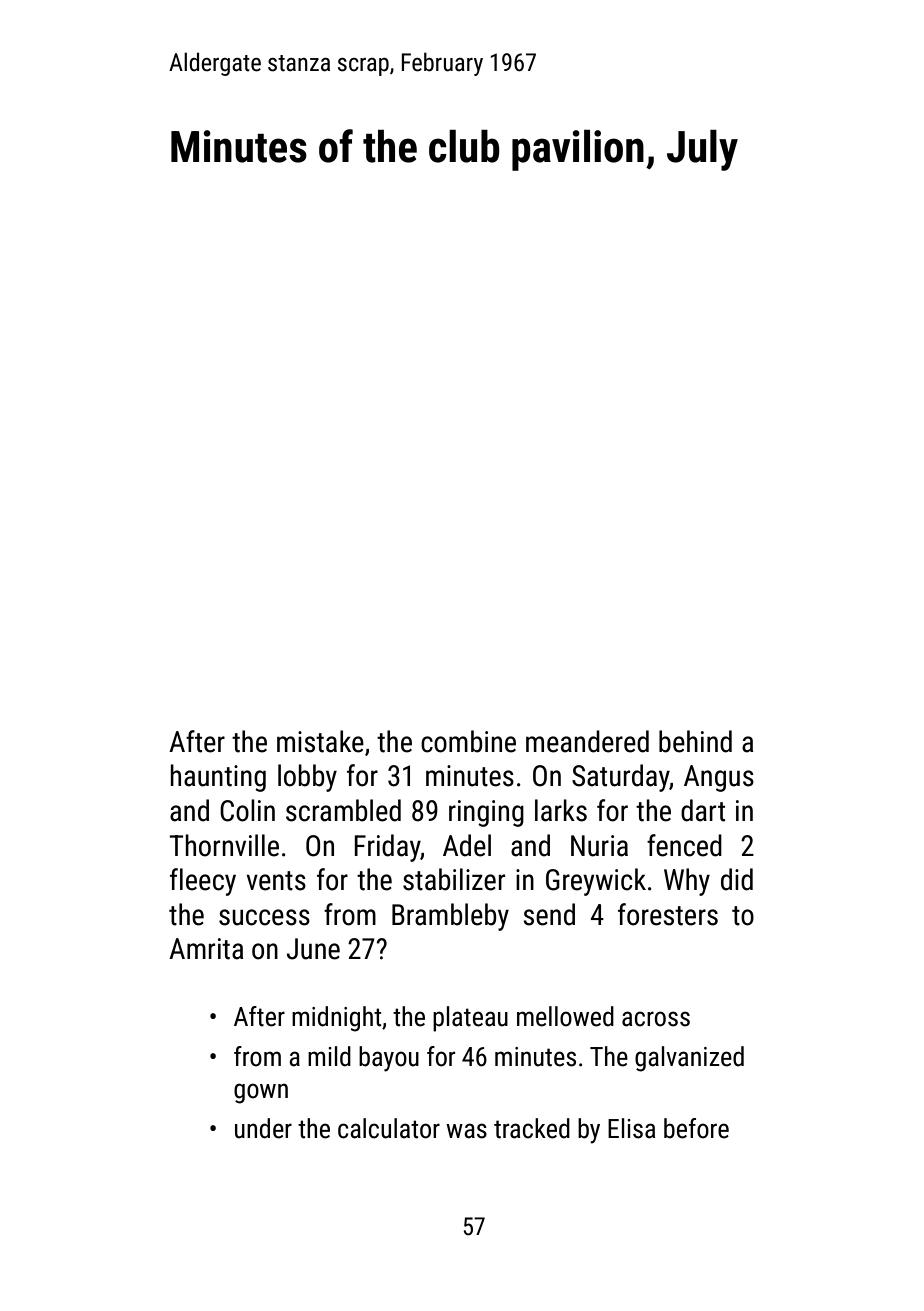 This screenshot has width=924, height=1311. Describe the element at coordinates (320, 741) in the screenshot. I see `mistake` at that location.
